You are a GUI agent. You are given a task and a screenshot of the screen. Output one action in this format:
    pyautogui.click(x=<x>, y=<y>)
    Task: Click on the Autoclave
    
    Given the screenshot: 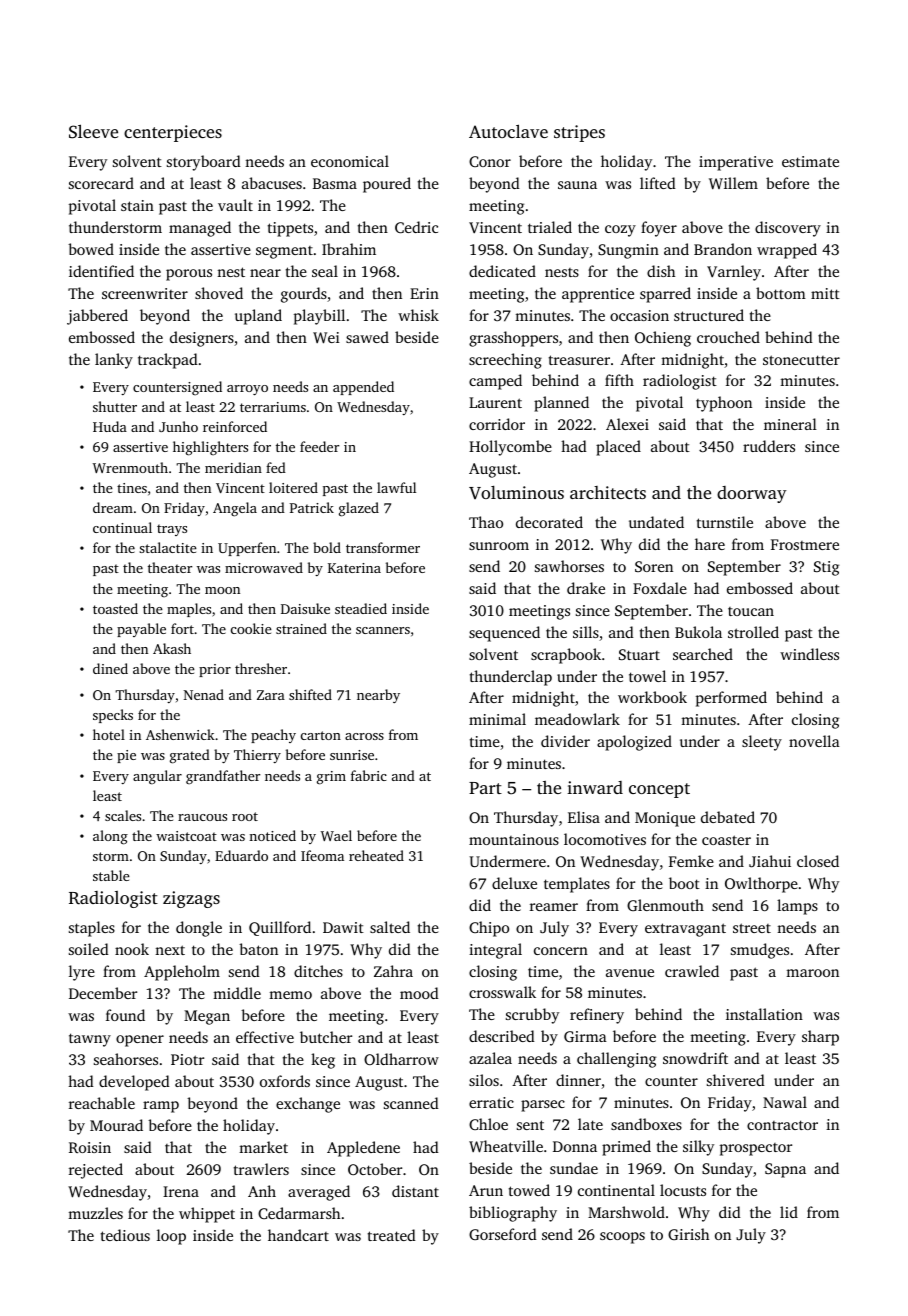 What is the action you would take?
    pyautogui.click(x=508, y=131)
